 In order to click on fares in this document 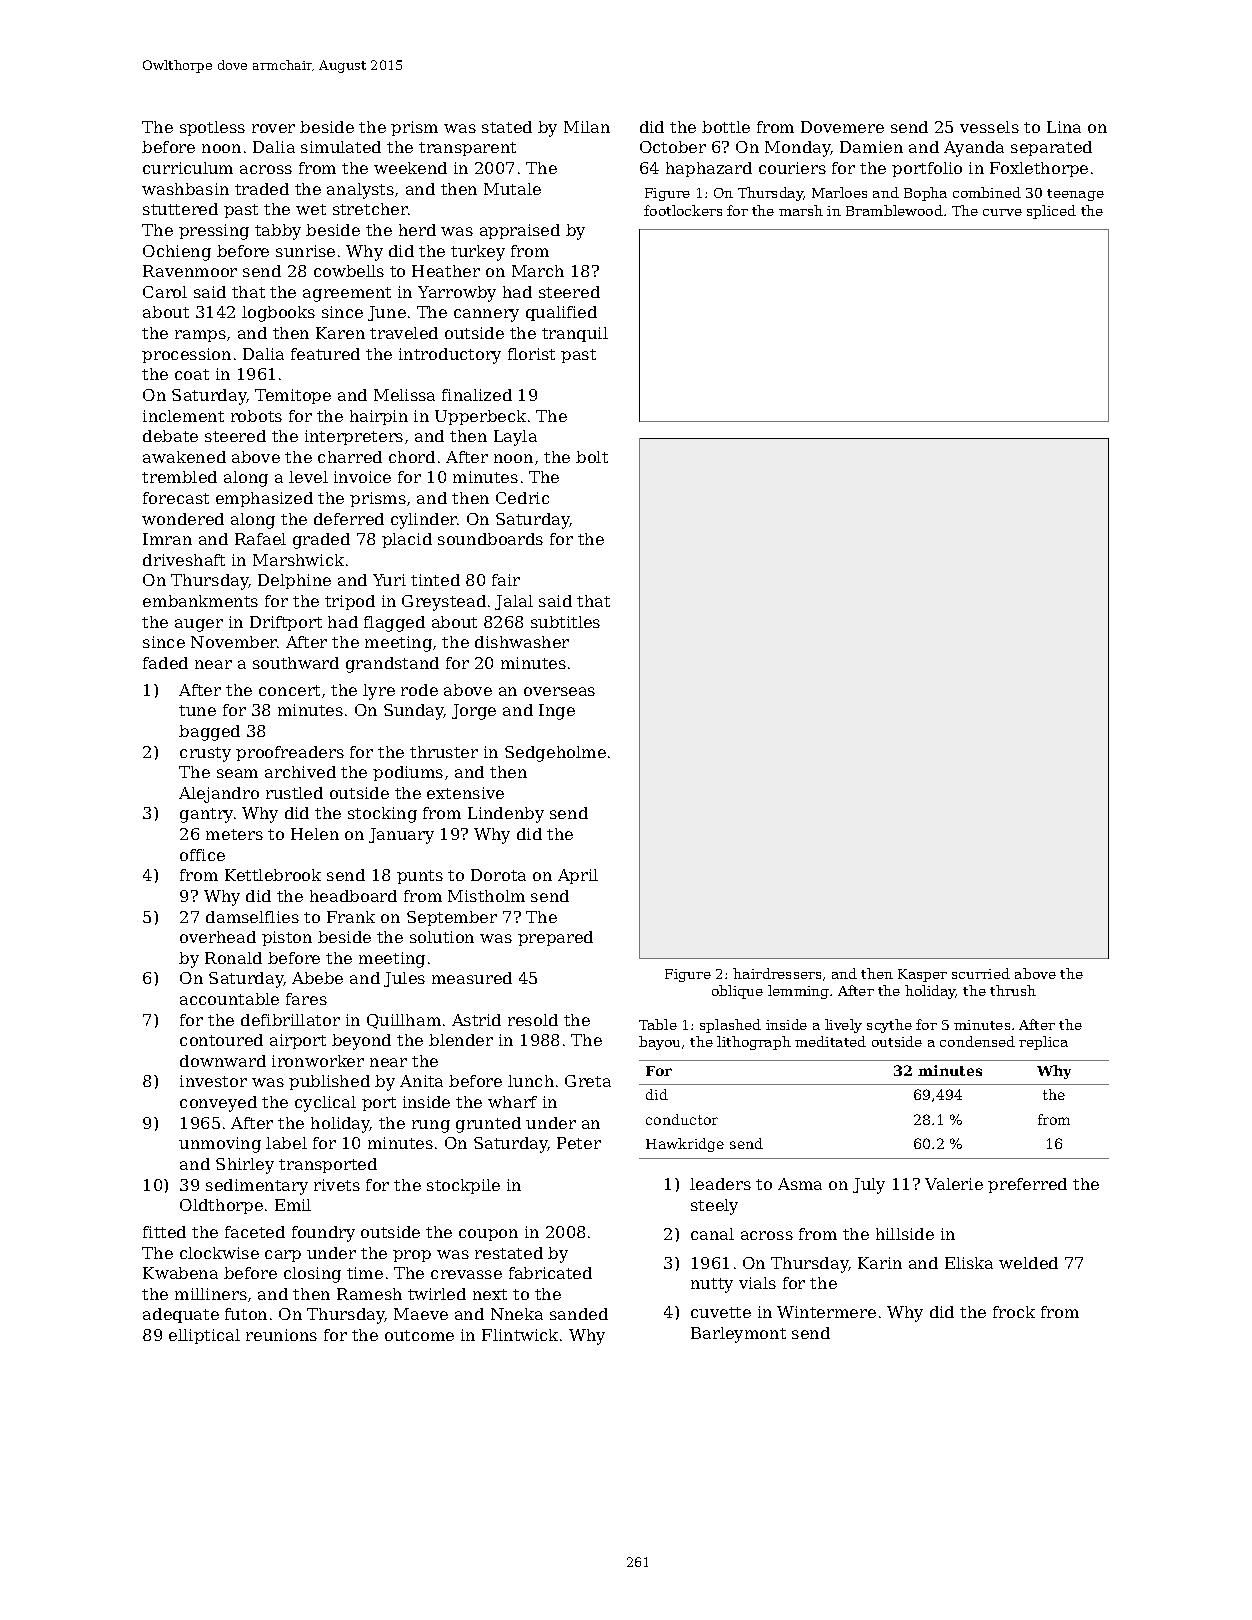, I will do `click(306, 999)`.
